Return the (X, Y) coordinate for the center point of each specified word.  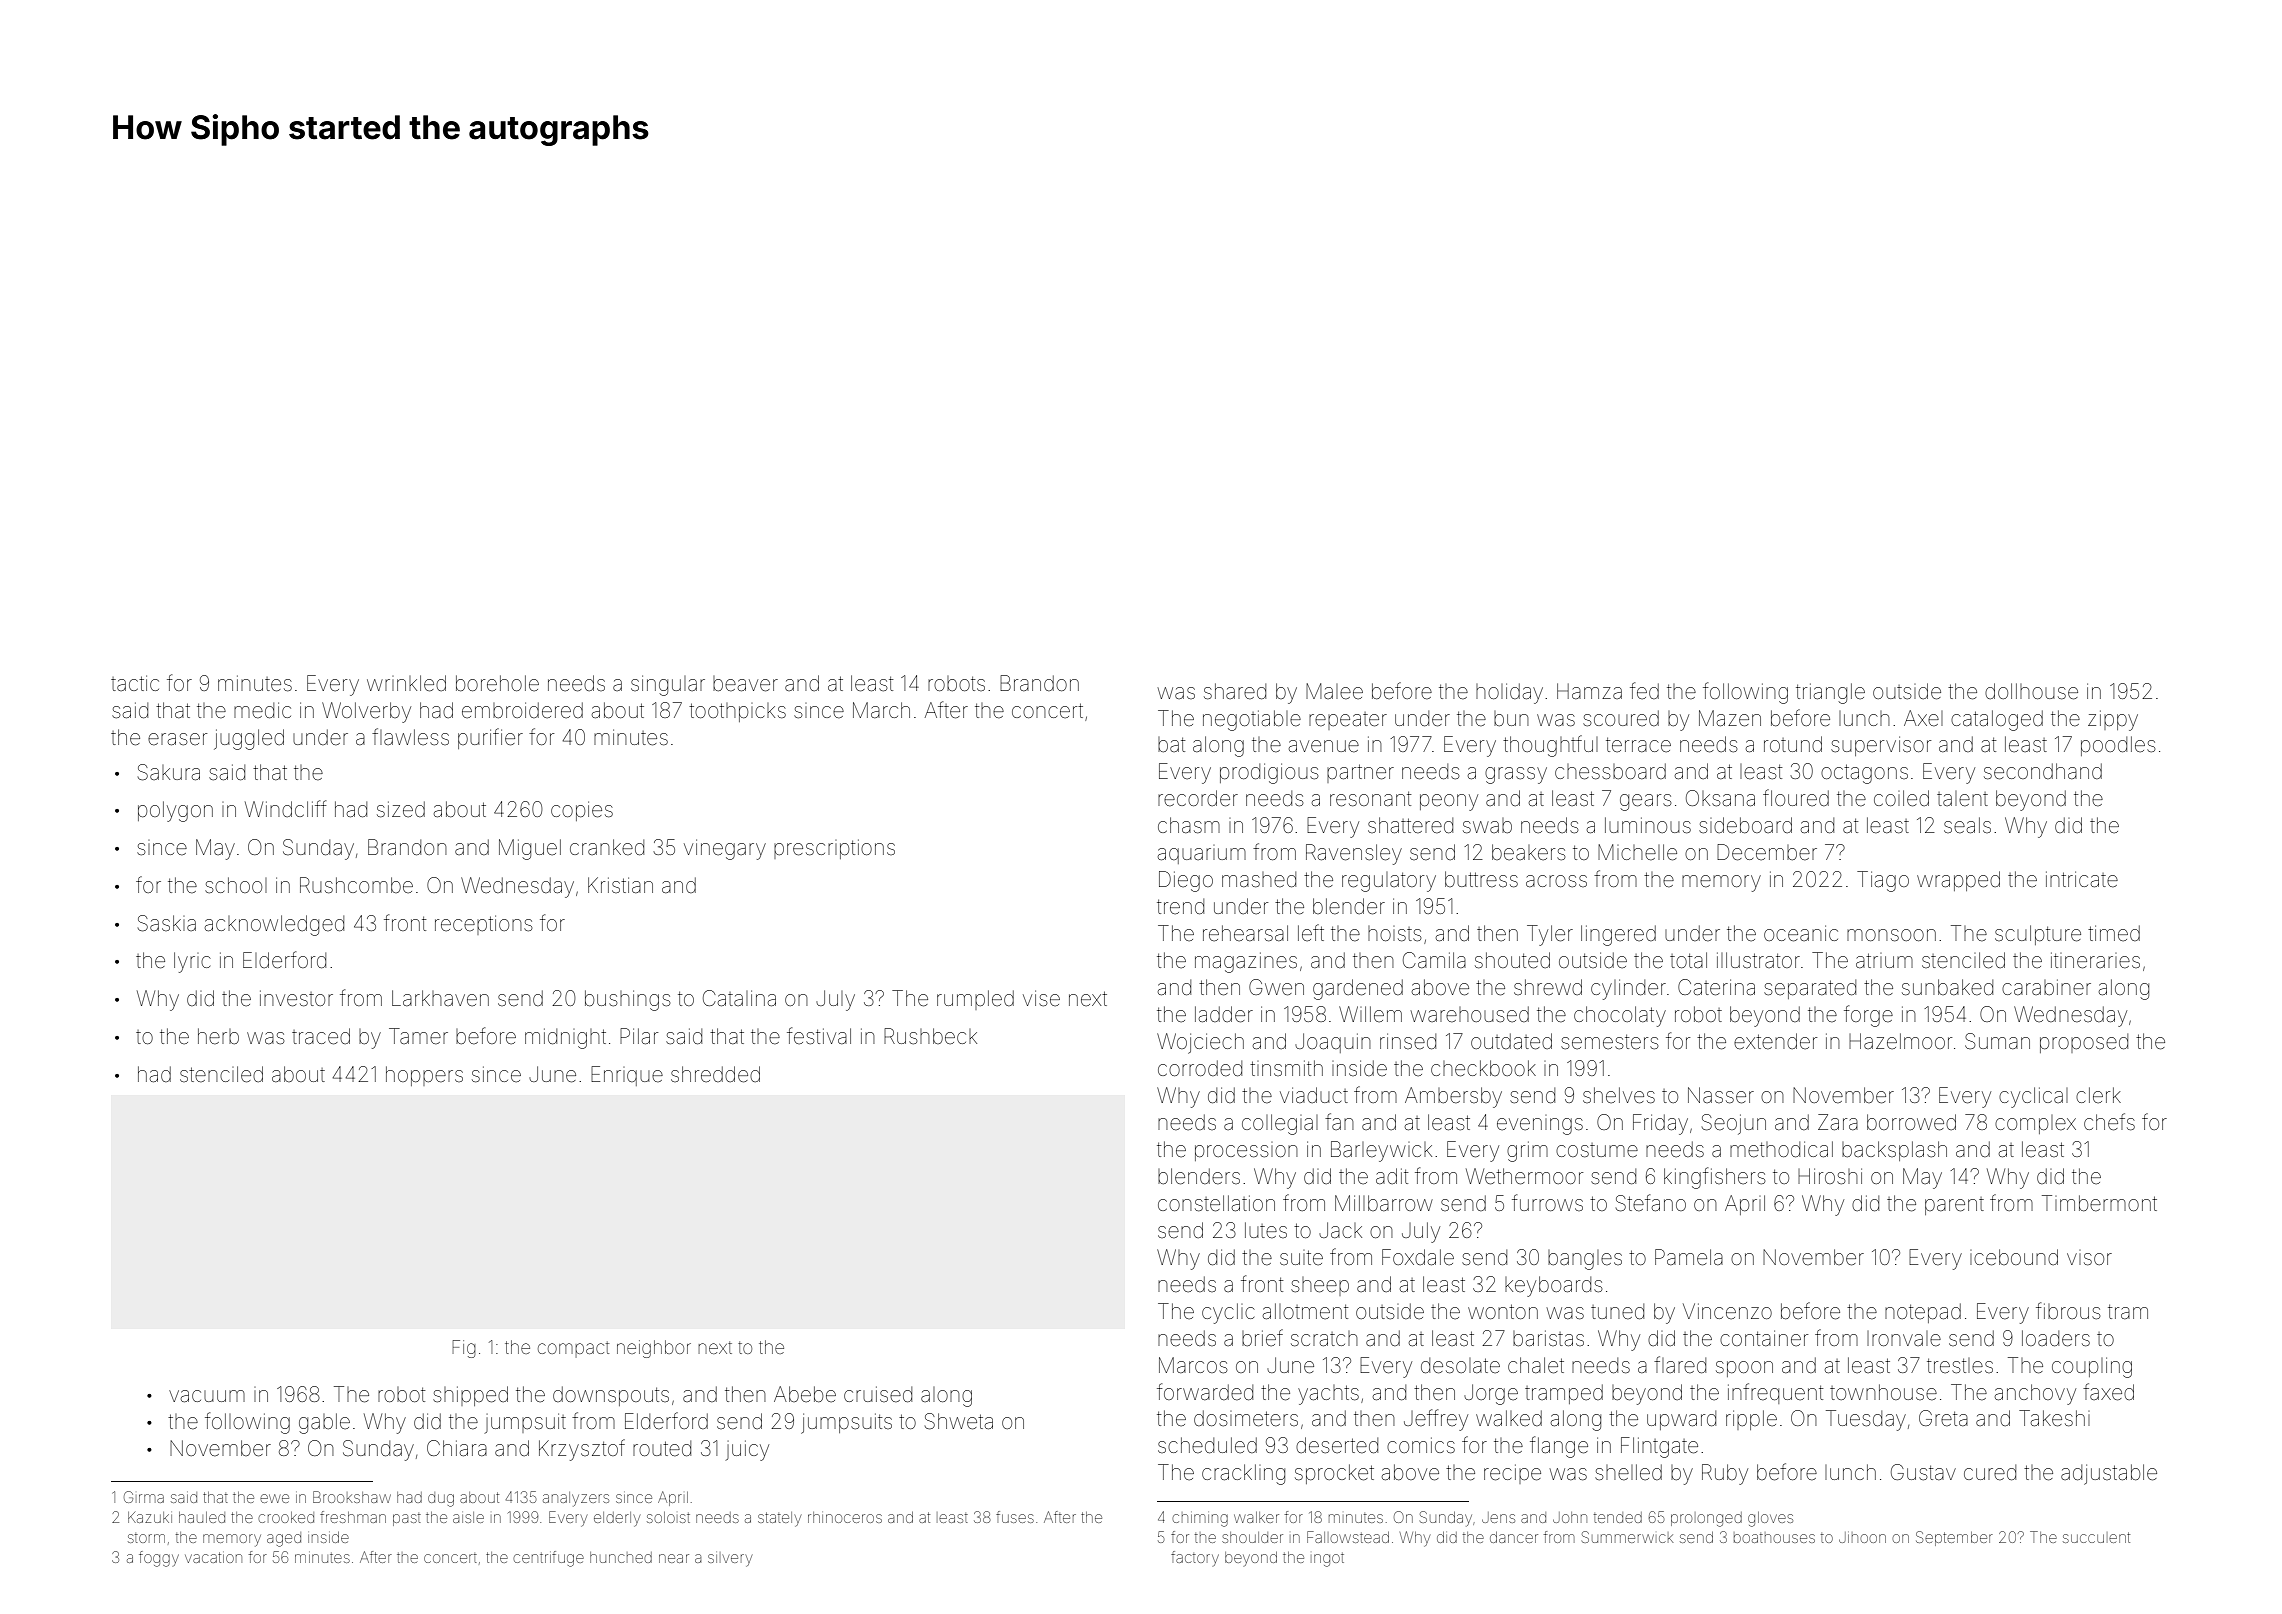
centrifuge (548, 1559)
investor (296, 998)
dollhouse (2031, 691)
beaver (745, 684)
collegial (1280, 1124)
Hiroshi (1830, 1176)
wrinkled (406, 683)
